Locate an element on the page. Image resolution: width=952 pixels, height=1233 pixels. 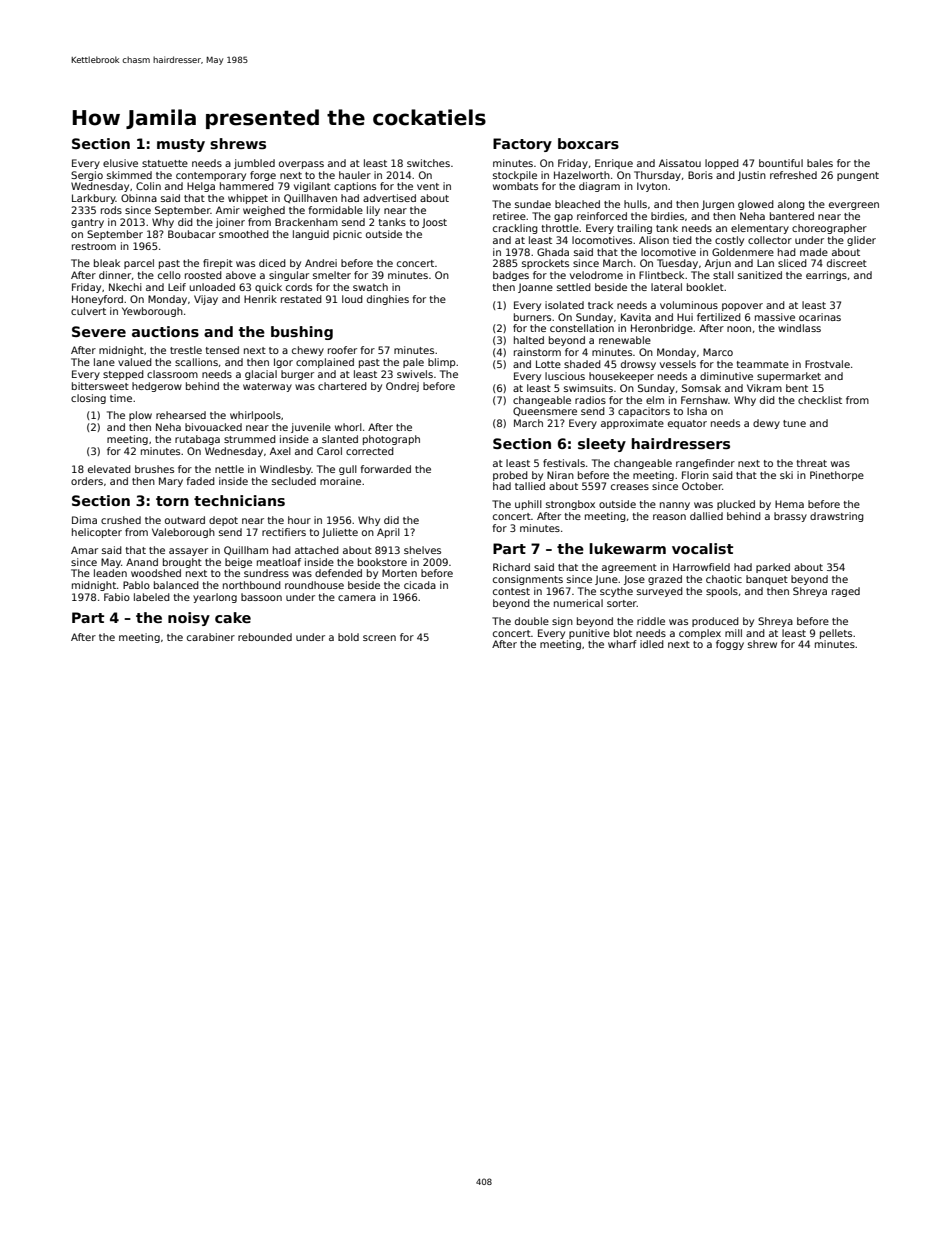
screen is located at coordinates (379, 638).
